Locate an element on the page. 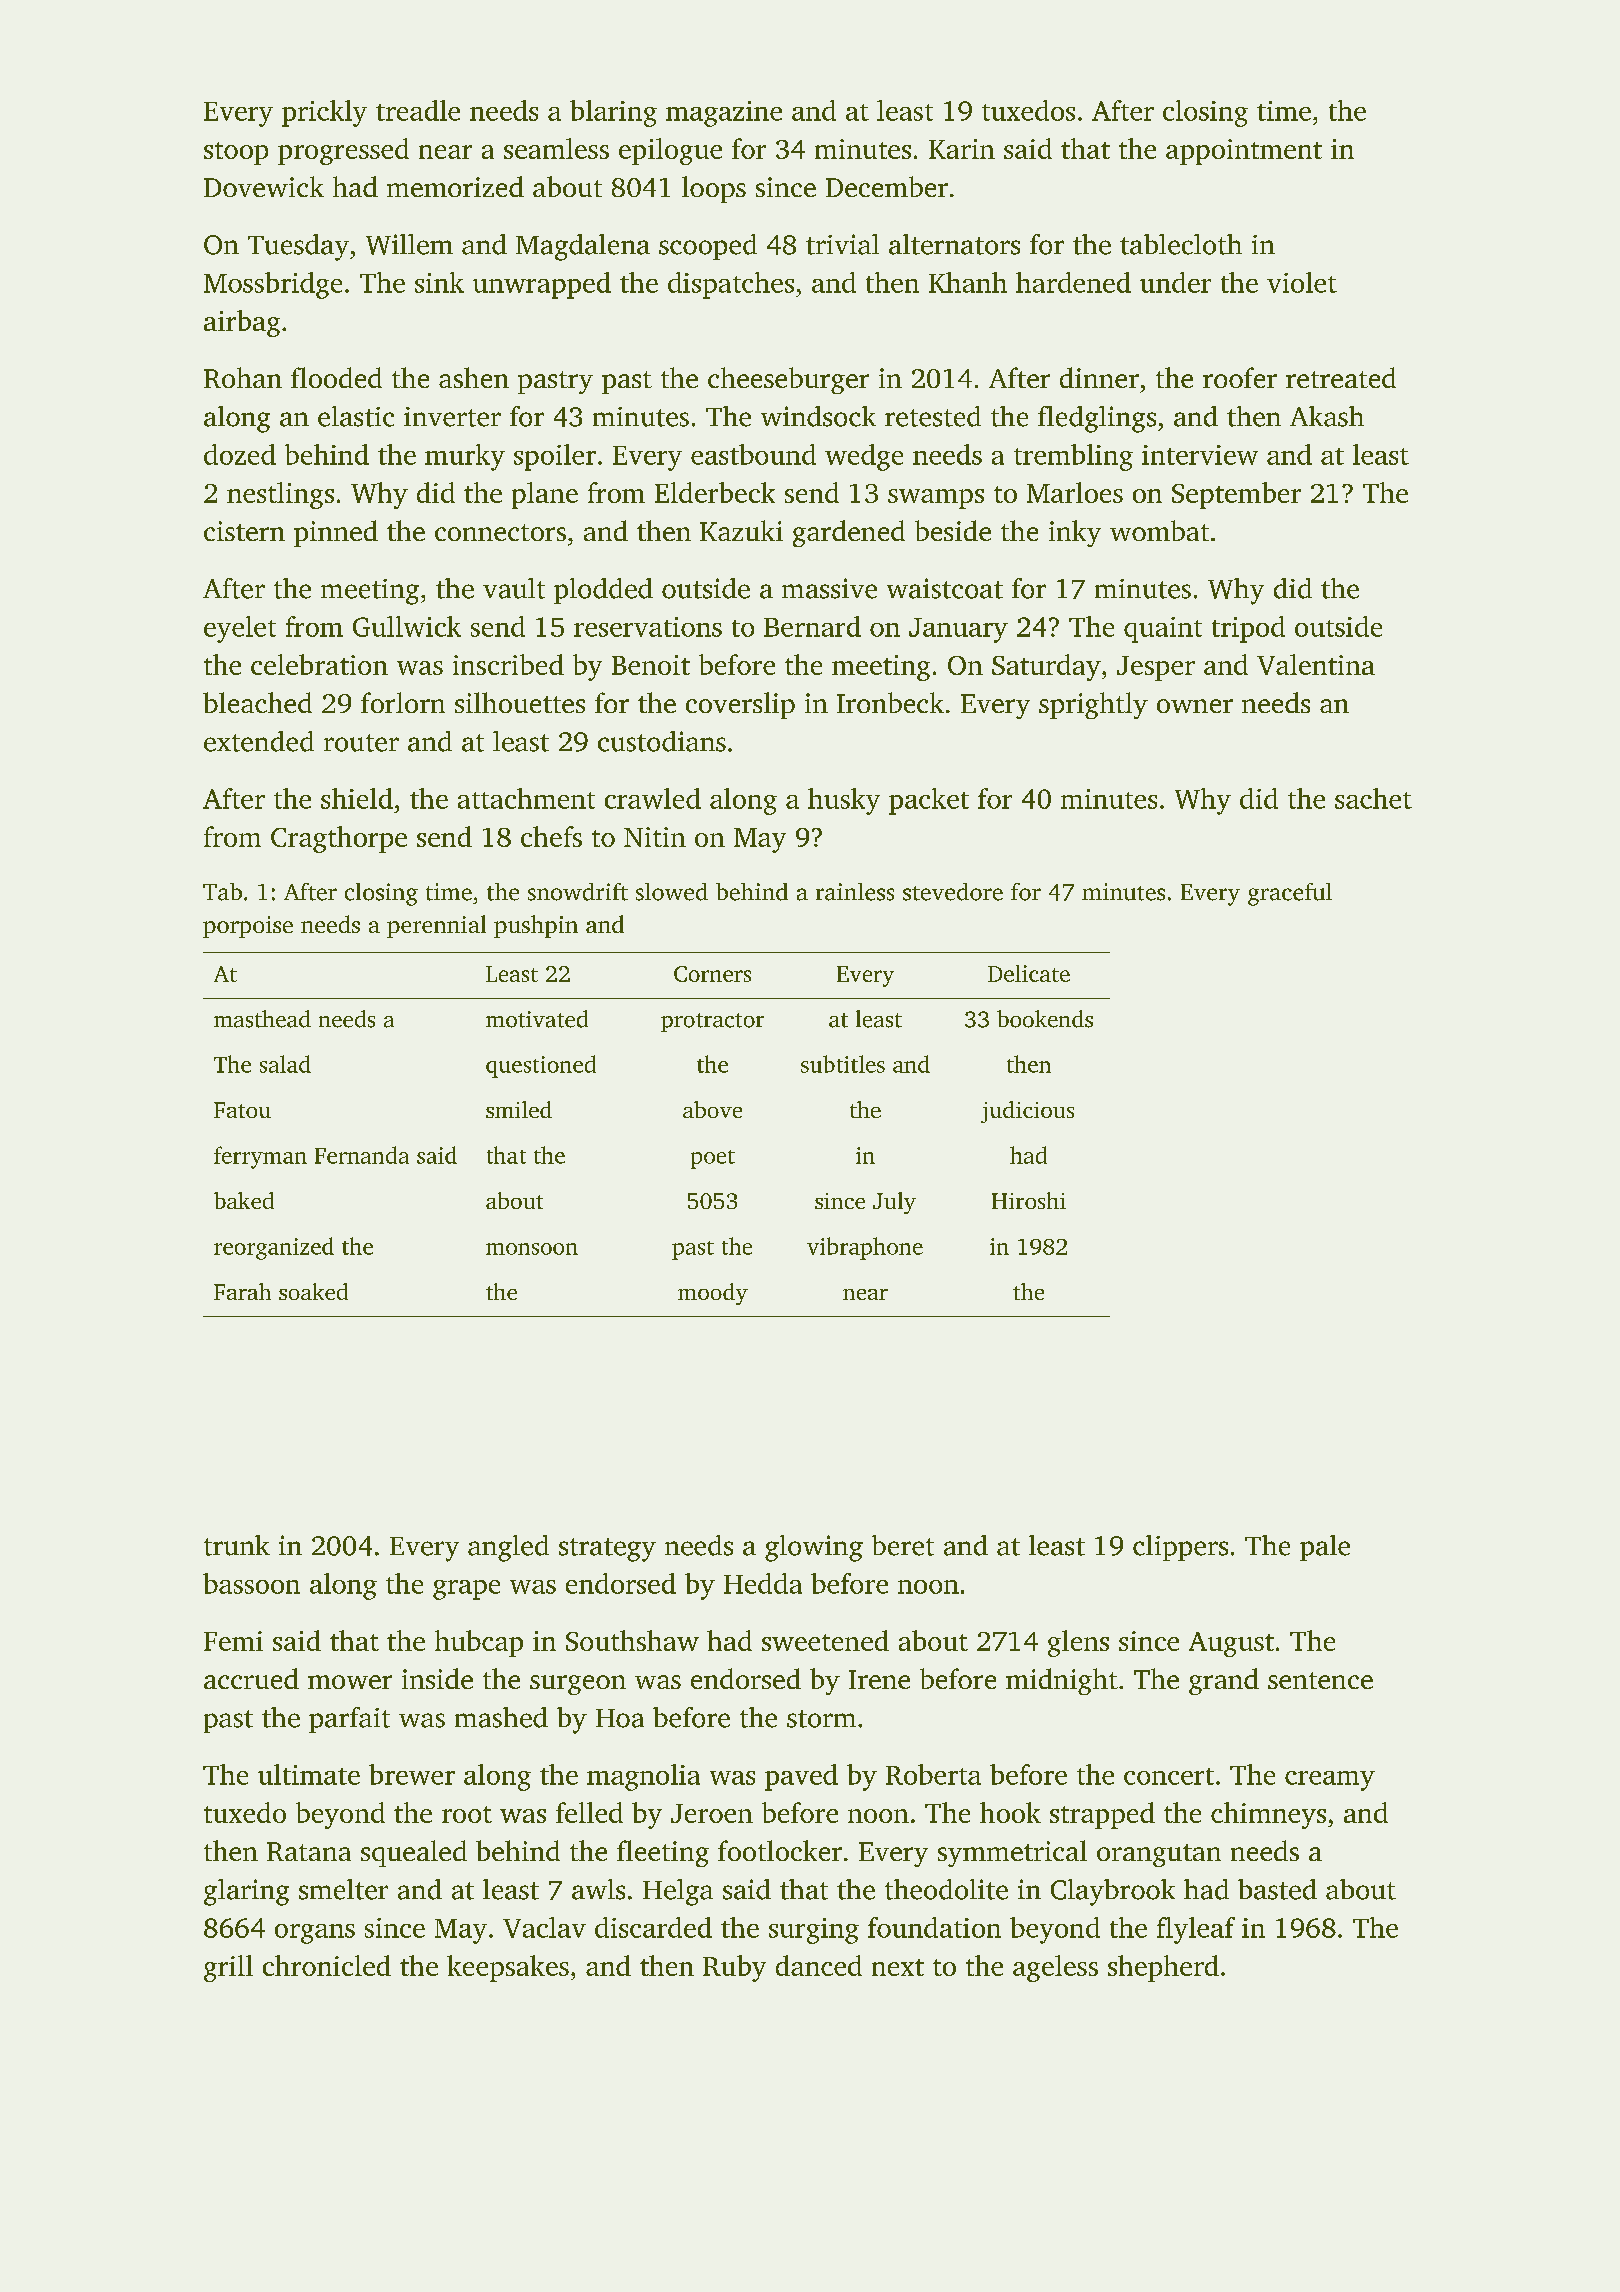 Image resolution: width=1620 pixels, height=2292 pixels. graceful is located at coordinates (1290, 894).
